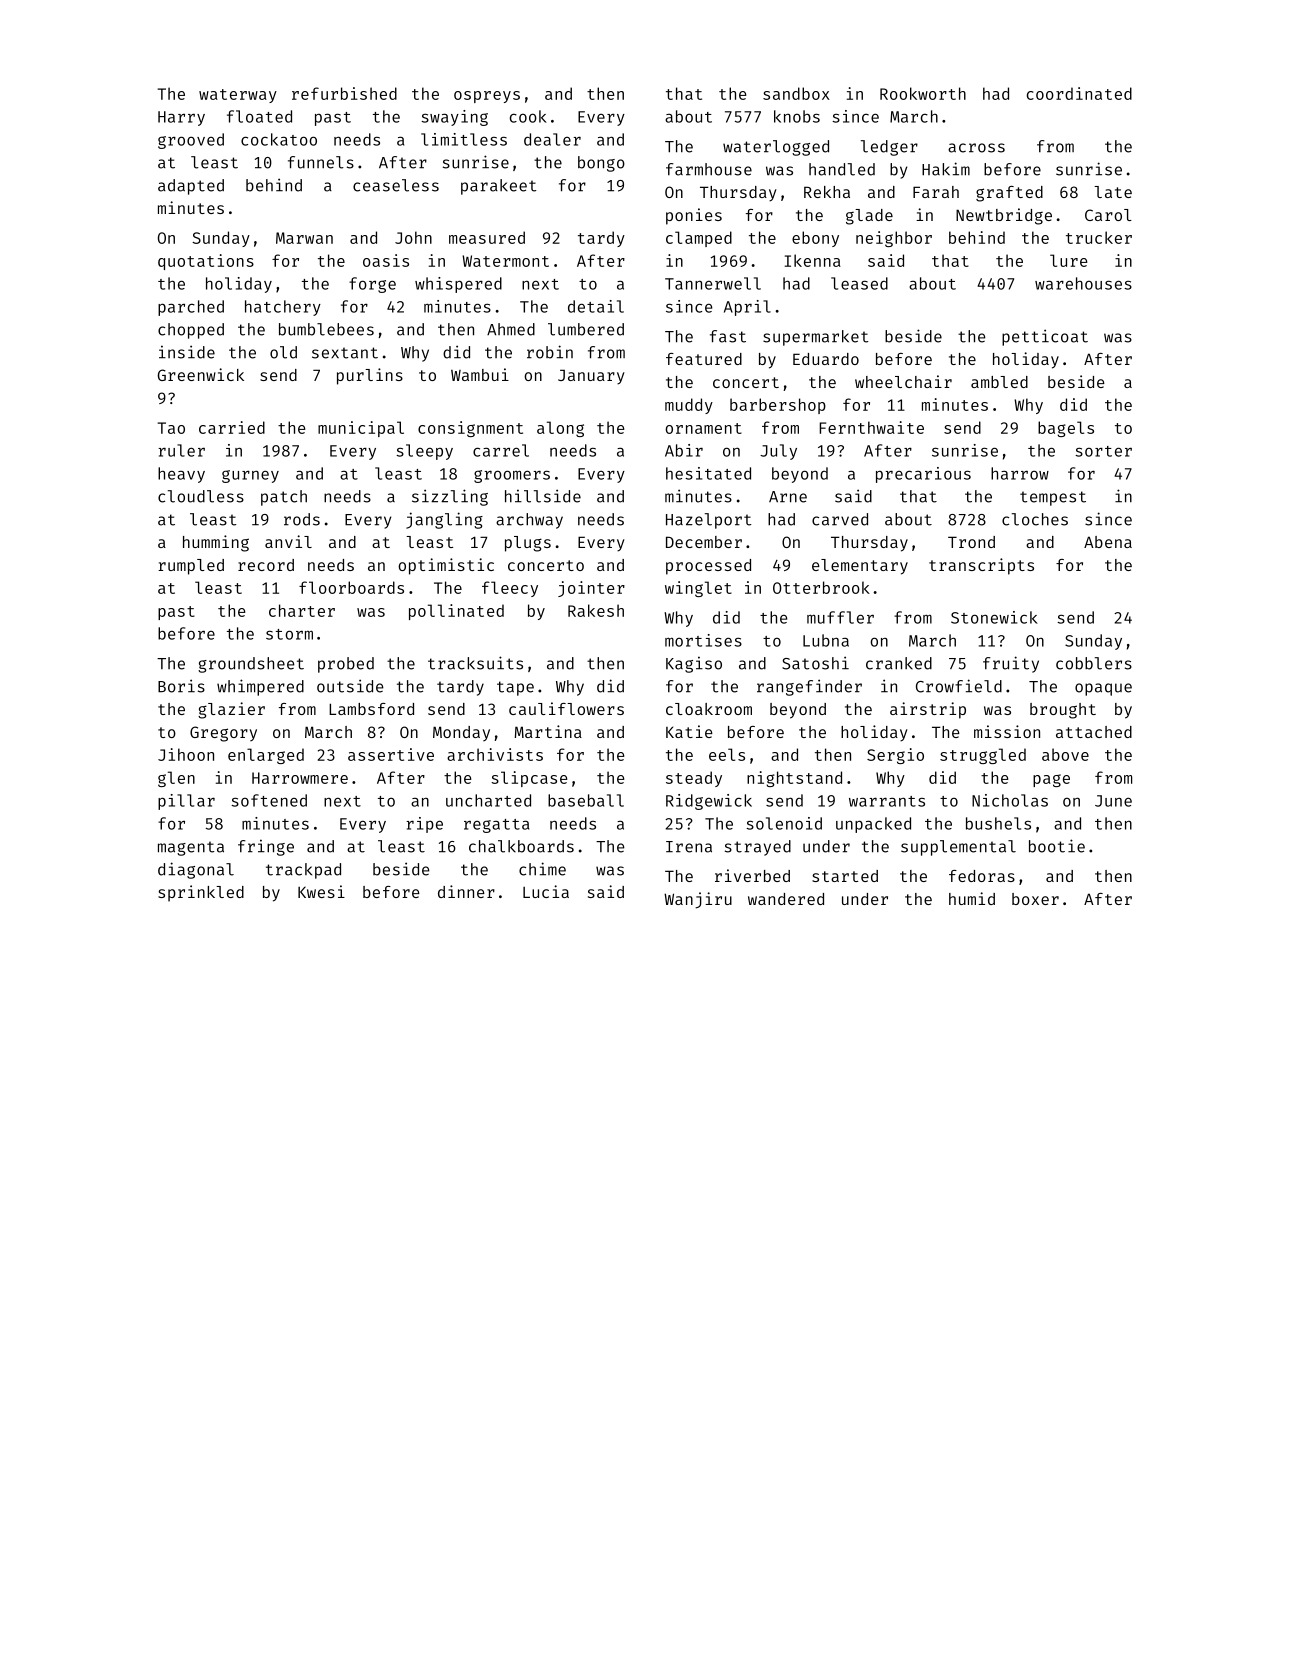 The height and width of the document is (1670, 1290). What do you see at coordinates (1113, 192) in the document?
I see `late` at bounding box center [1113, 192].
